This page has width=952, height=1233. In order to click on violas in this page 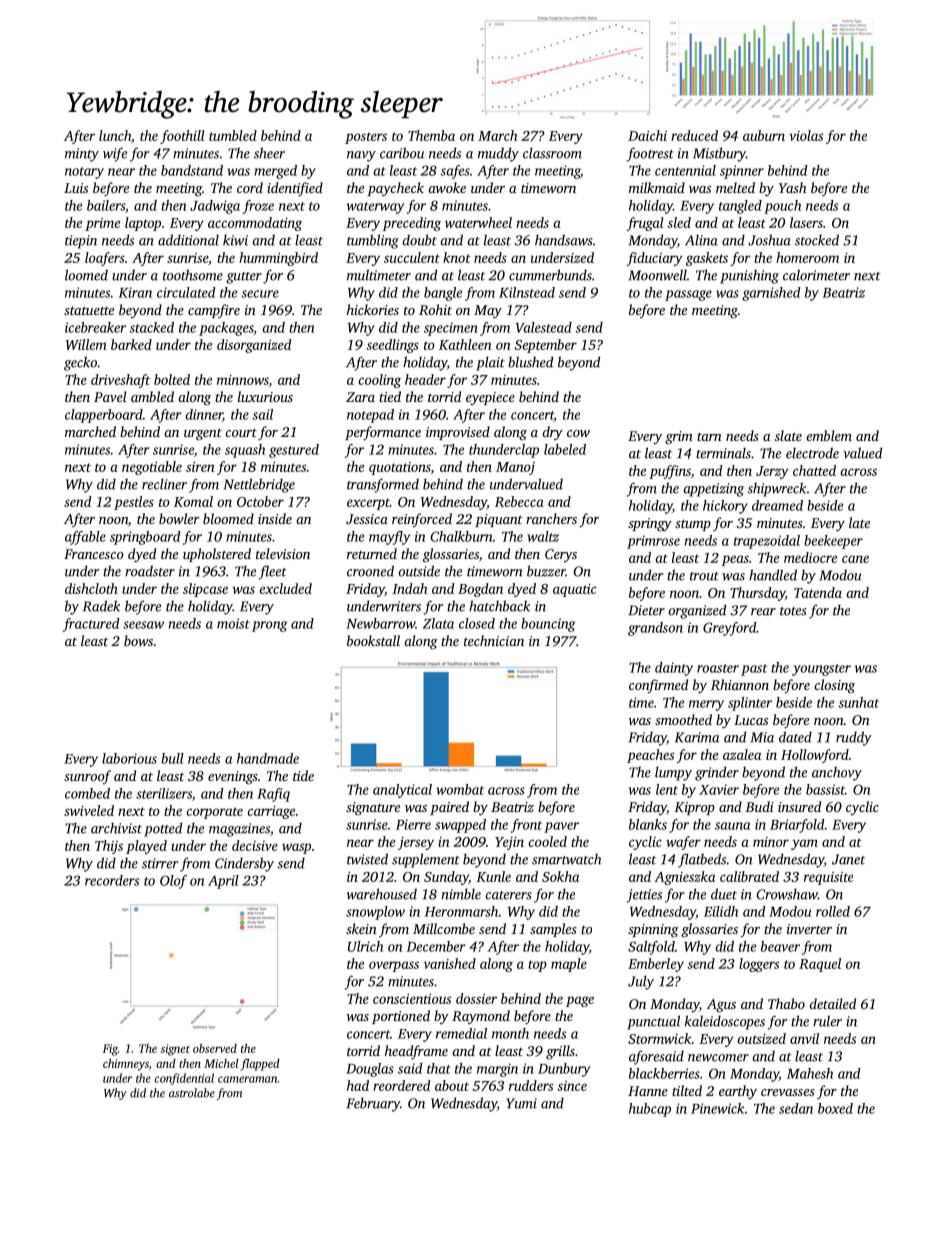, I will do `click(806, 135)`.
